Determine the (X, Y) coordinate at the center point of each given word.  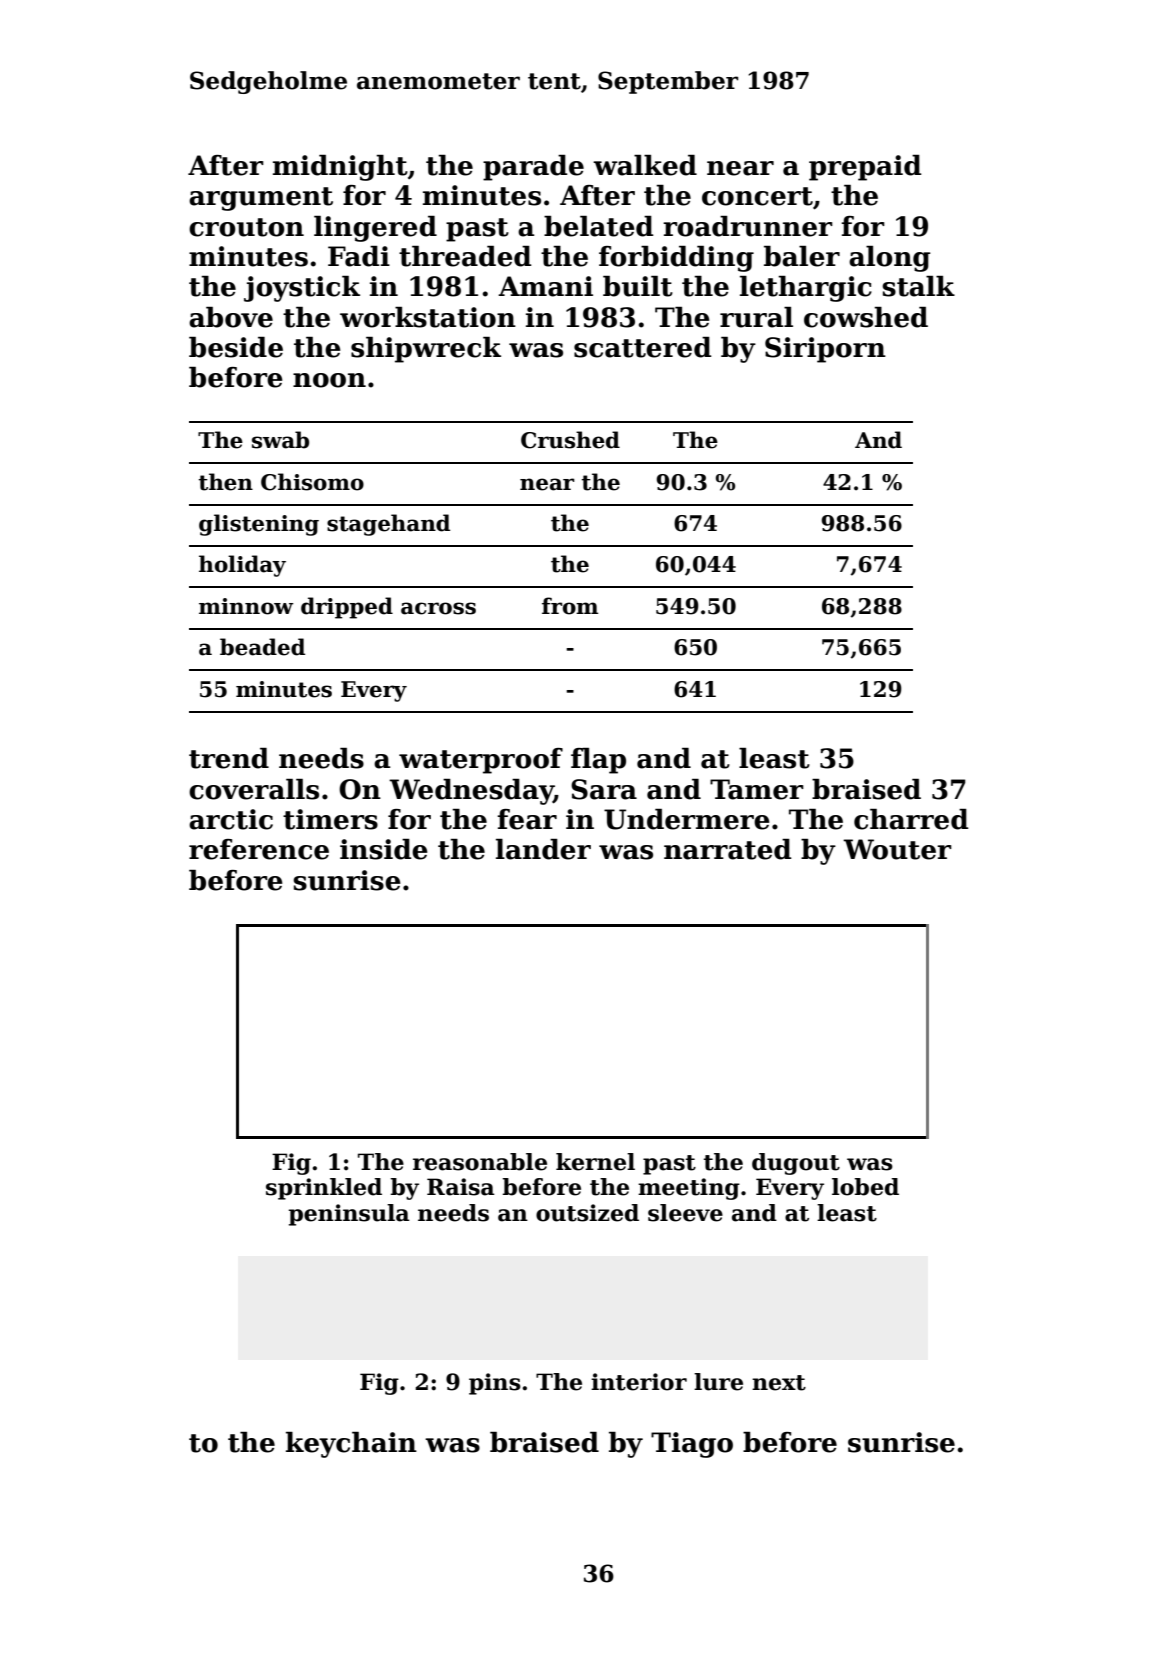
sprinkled (324, 1189)
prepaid (865, 168)
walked (645, 165)
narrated (728, 849)
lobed (865, 1187)
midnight (340, 168)
